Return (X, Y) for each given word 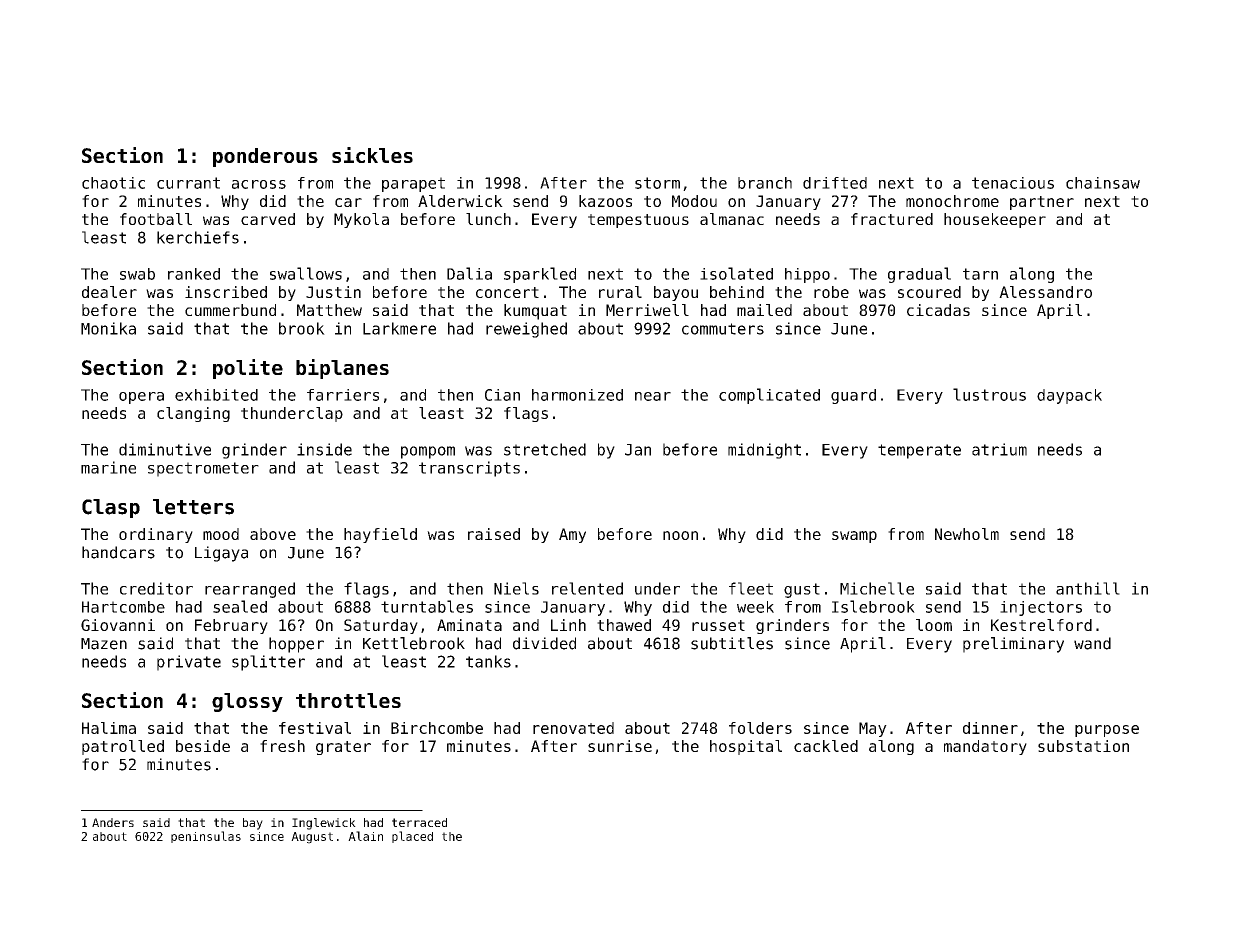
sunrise (620, 746)
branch (765, 183)
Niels (516, 588)
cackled (826, 746)
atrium (999, 449)
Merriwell (647, 310)
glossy (247, 702)
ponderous (265, 157)
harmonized (577, 395)
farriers (343, 395)
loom (934, 625)
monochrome (952, 201)
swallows (306, 273)
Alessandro (1045, 292)
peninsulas (206, 837)
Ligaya (221, 554)
